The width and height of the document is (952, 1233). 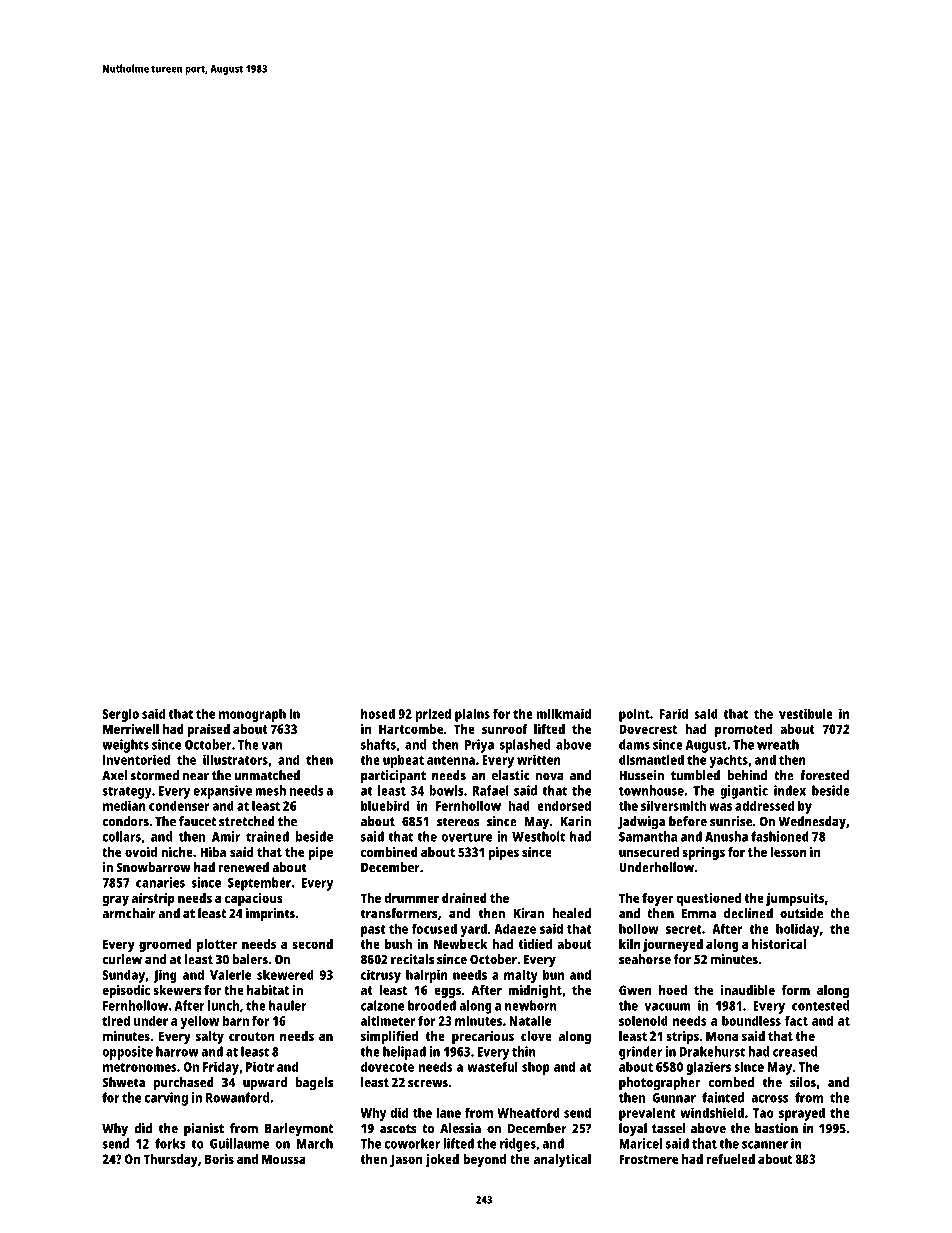 I want to click on Wheatford, so click(x=528, y=1112).
